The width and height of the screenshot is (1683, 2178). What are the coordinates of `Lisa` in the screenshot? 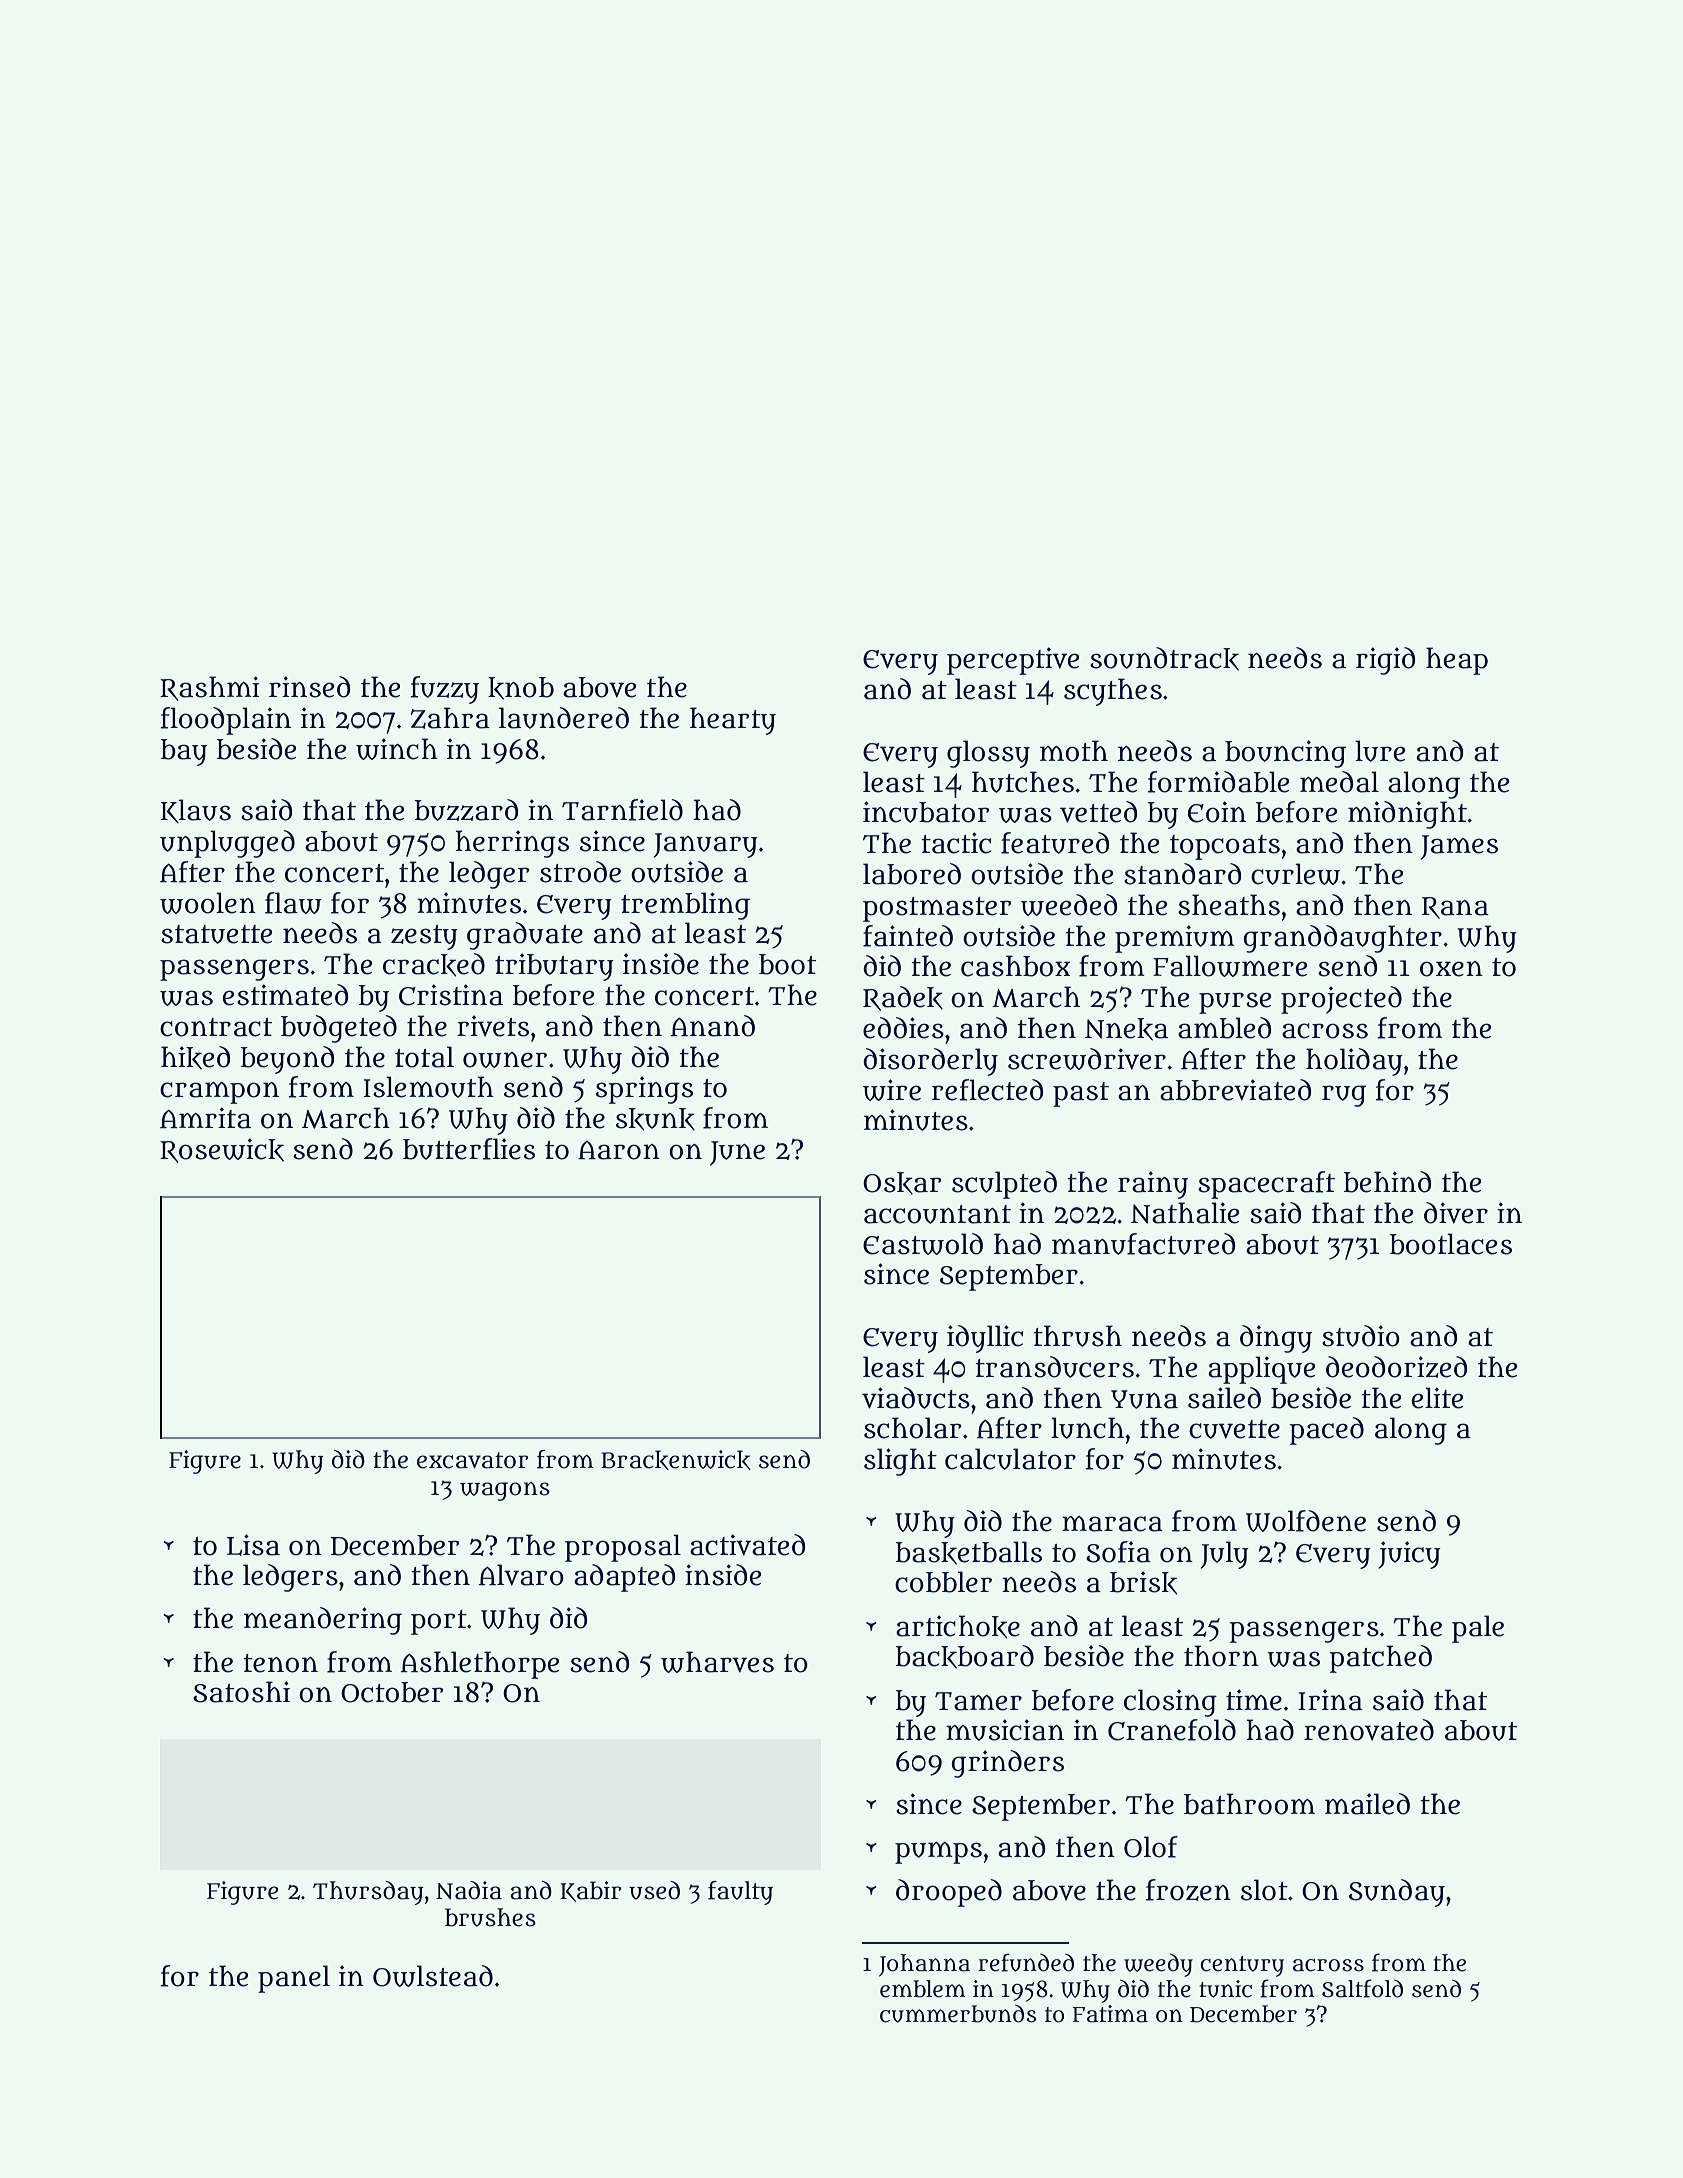 It's located at (253, 1545).
